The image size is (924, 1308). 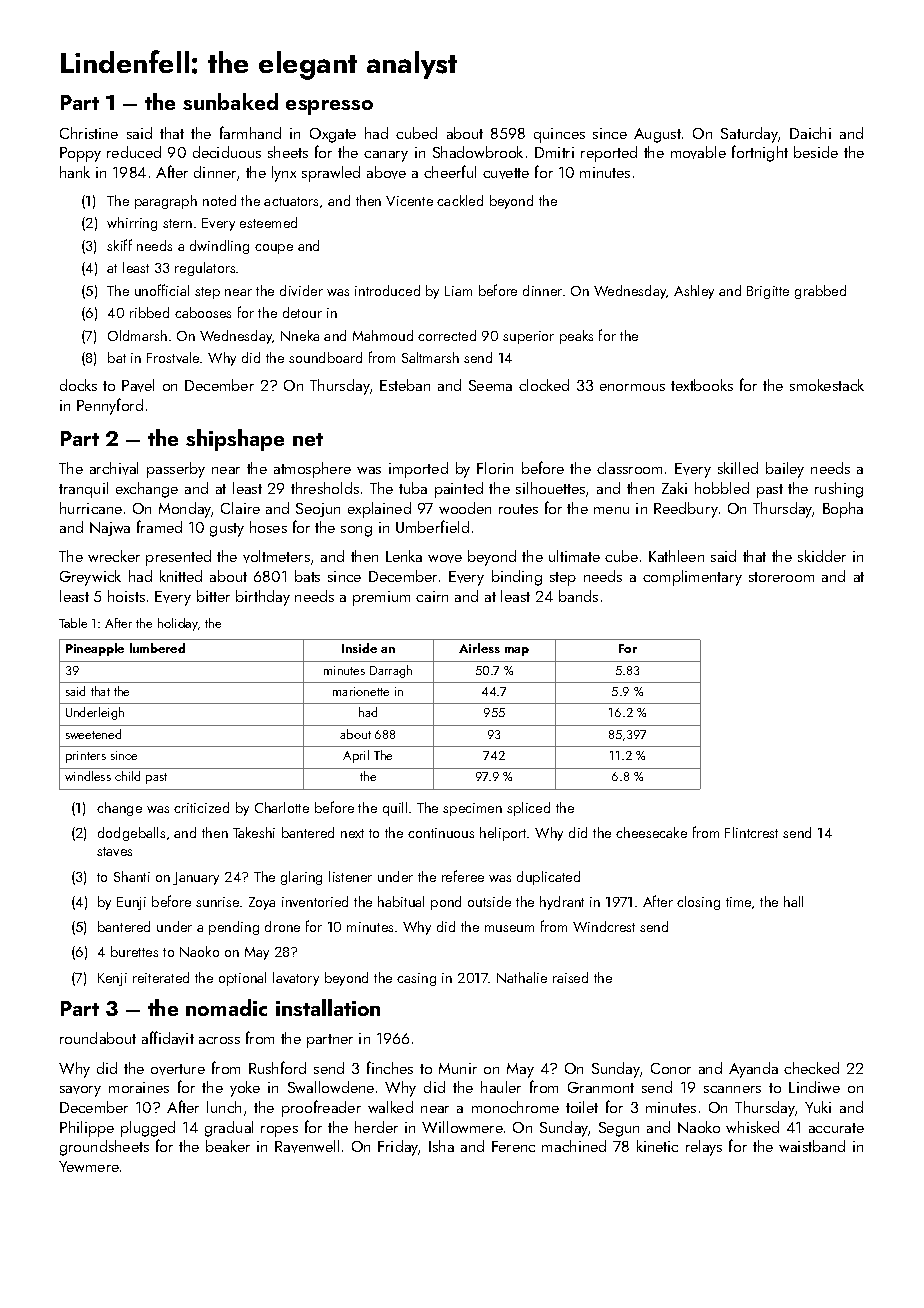 I want to click on Christine, so click(x=89, y=133).
